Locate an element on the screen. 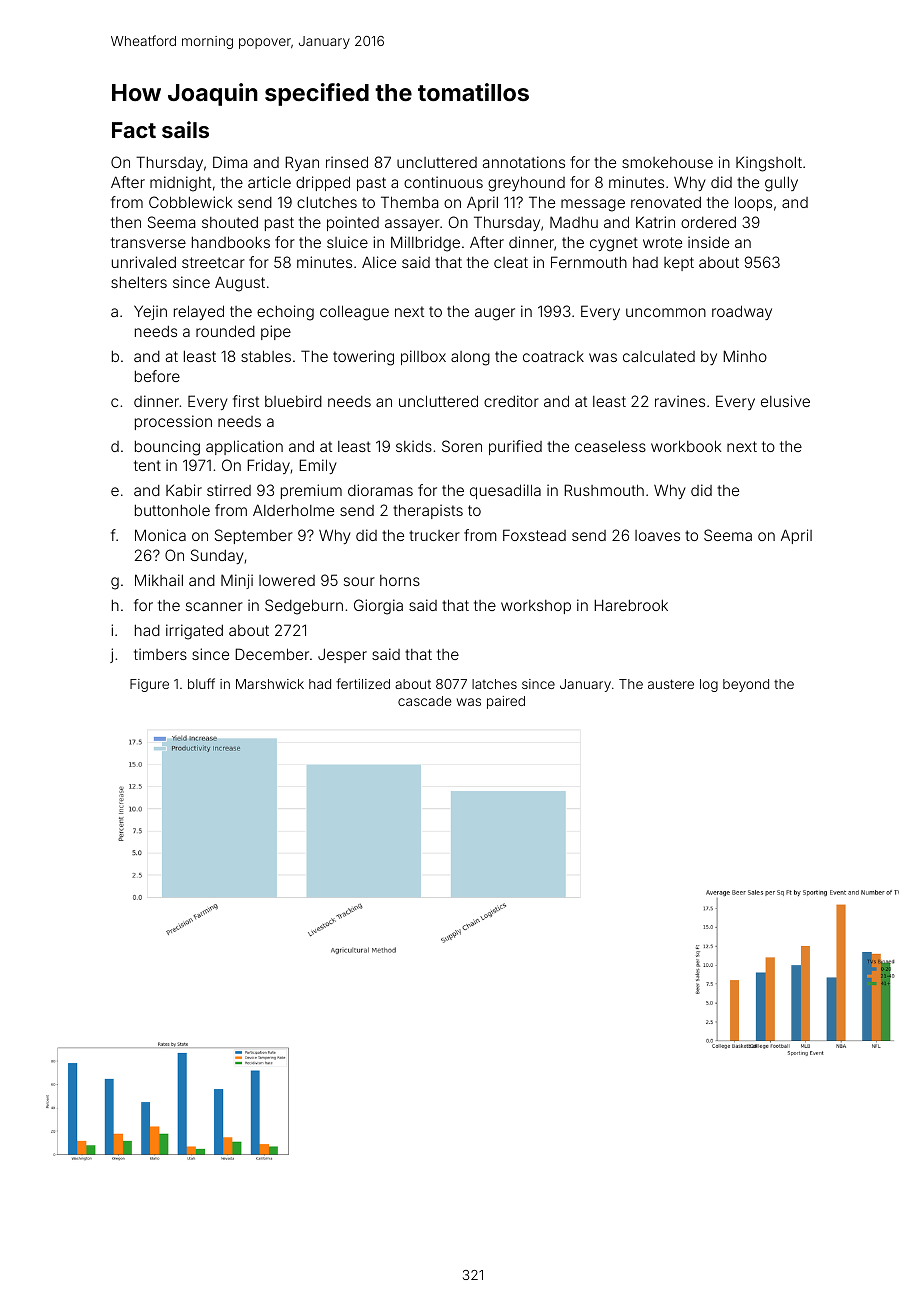 The image size is (924, 1308). Rushmouth is located at coordinates (604, 490).
